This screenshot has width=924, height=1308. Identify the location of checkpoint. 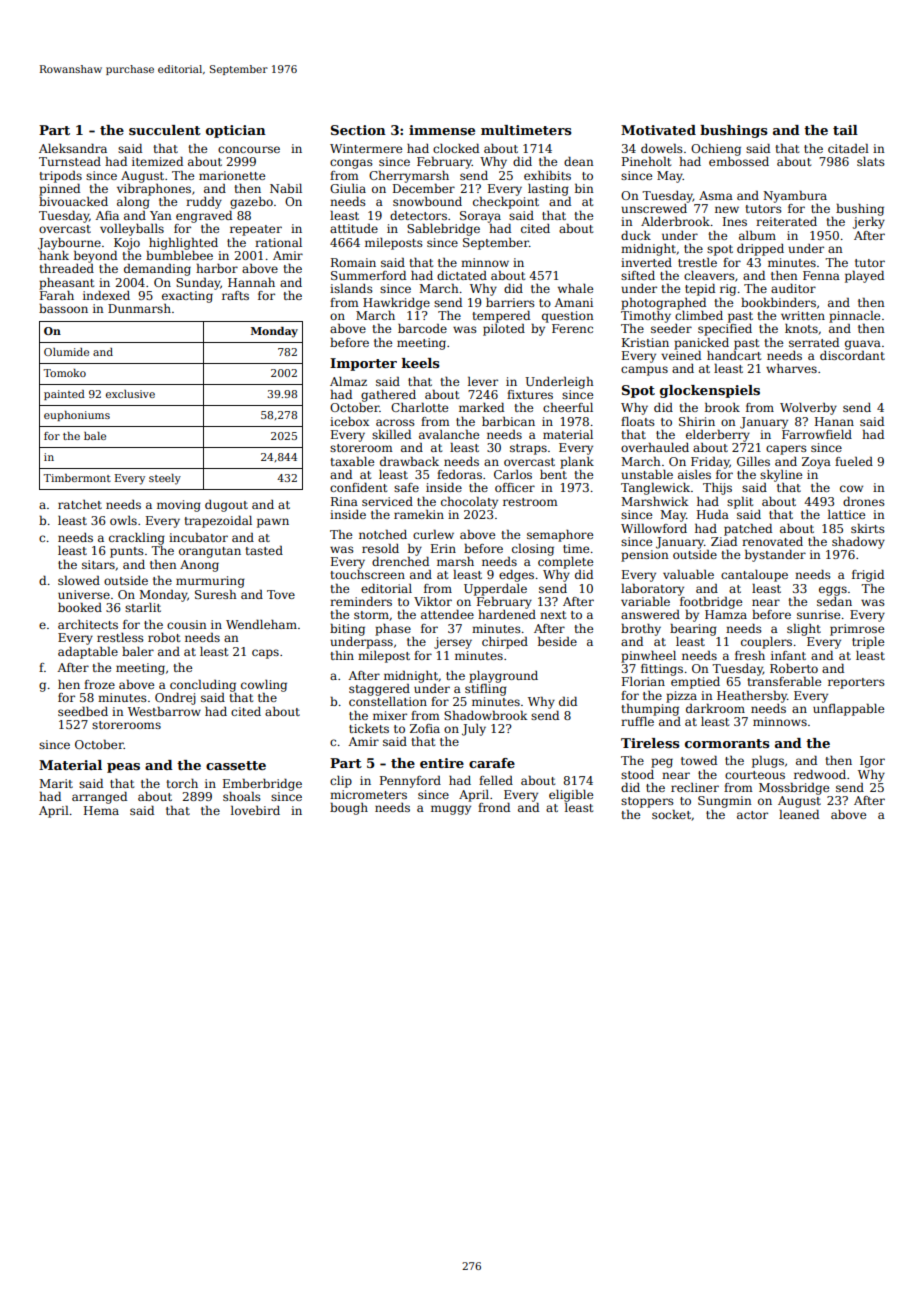
(506, 203).
